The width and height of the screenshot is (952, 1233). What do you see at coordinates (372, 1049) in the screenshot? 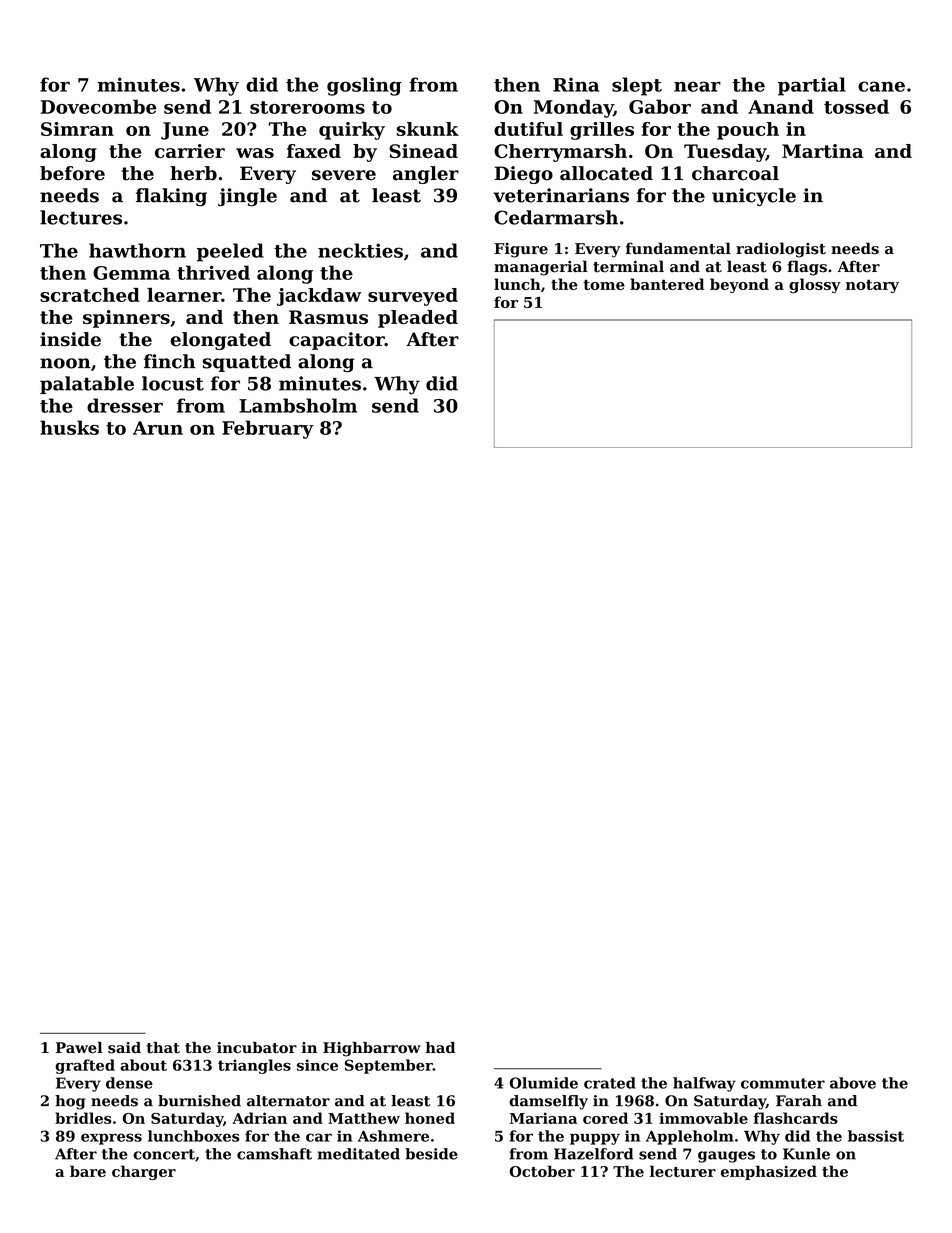
I see `Highbarrow` at bounding box center [372, 1049].
